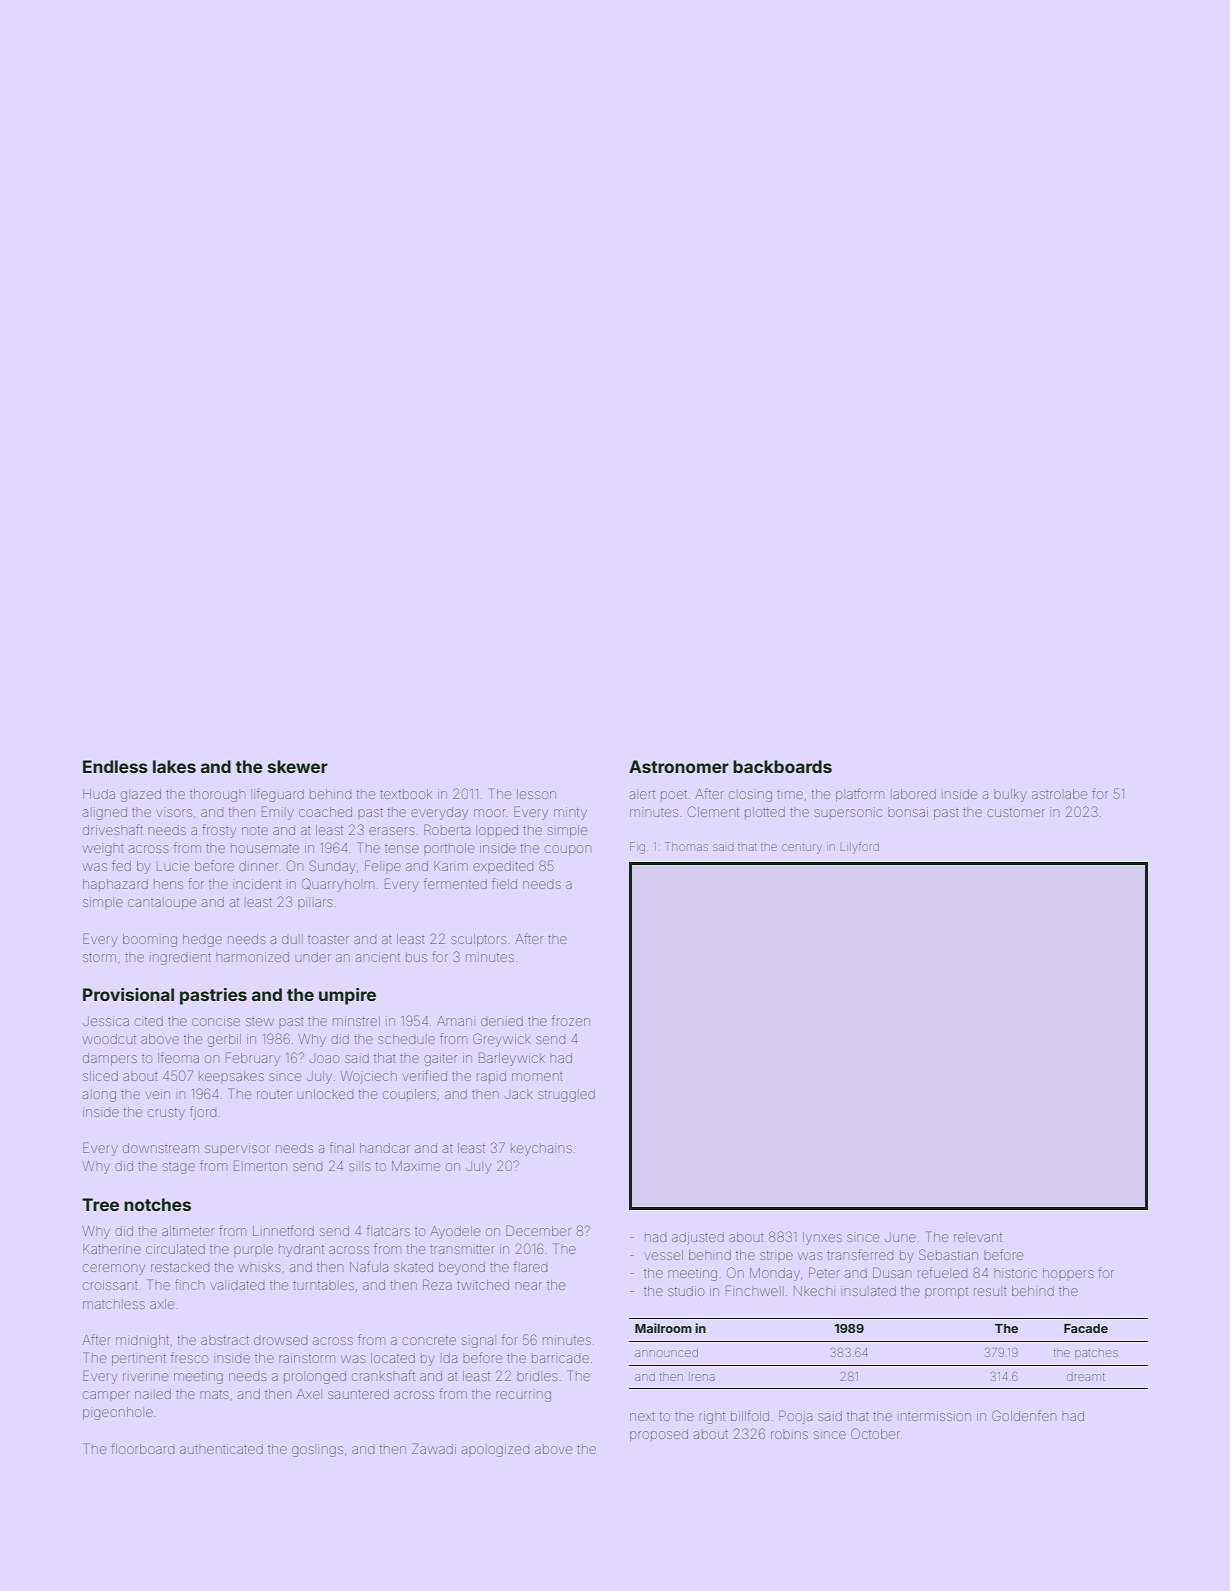 Image resolution: width=1230 pixels, height=1591 pixels. I want to click on Endless, so click(115, 766).
